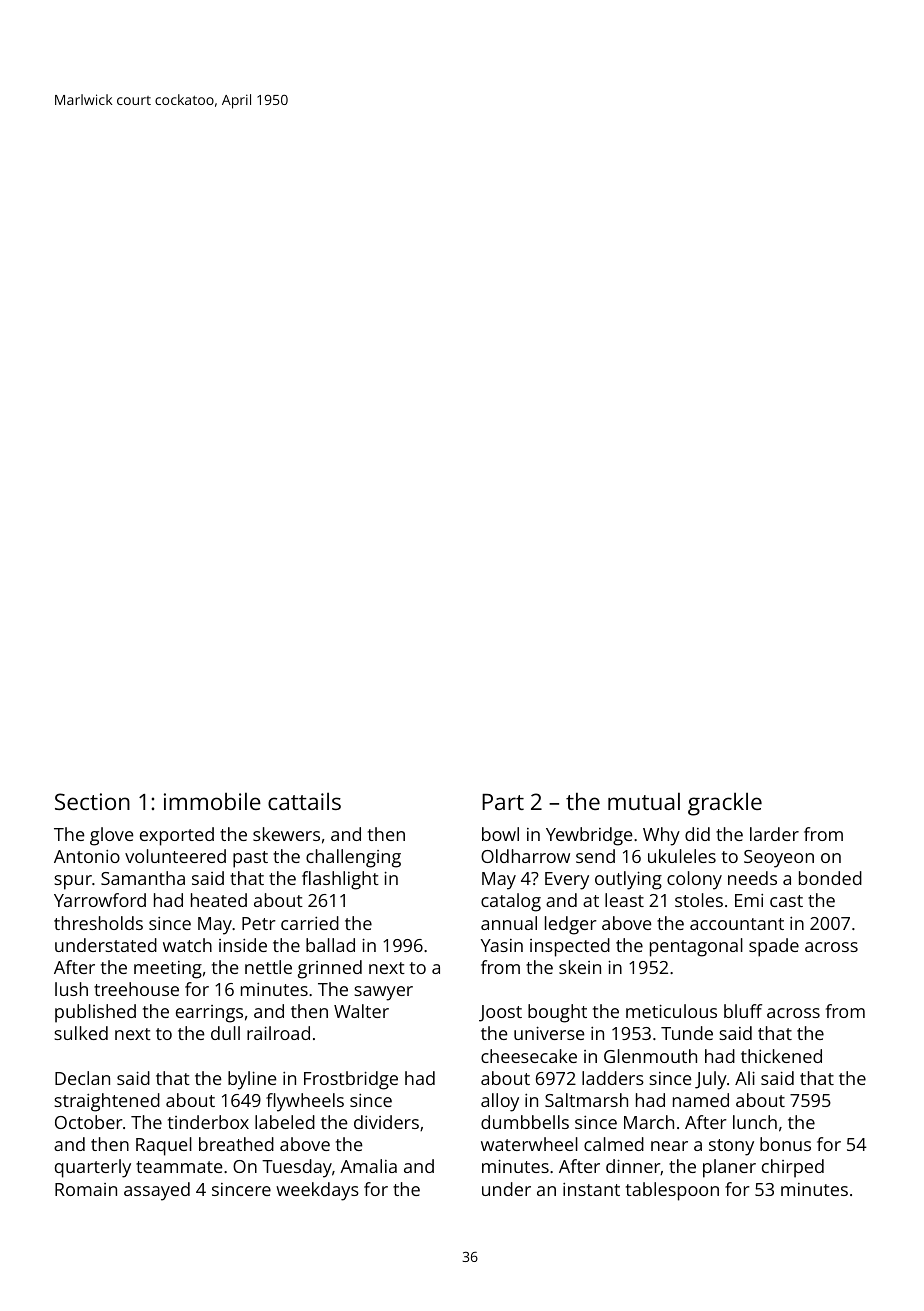  Describe the element at coordinates (502, 945) in the image. I see `Yasin` at that location.
